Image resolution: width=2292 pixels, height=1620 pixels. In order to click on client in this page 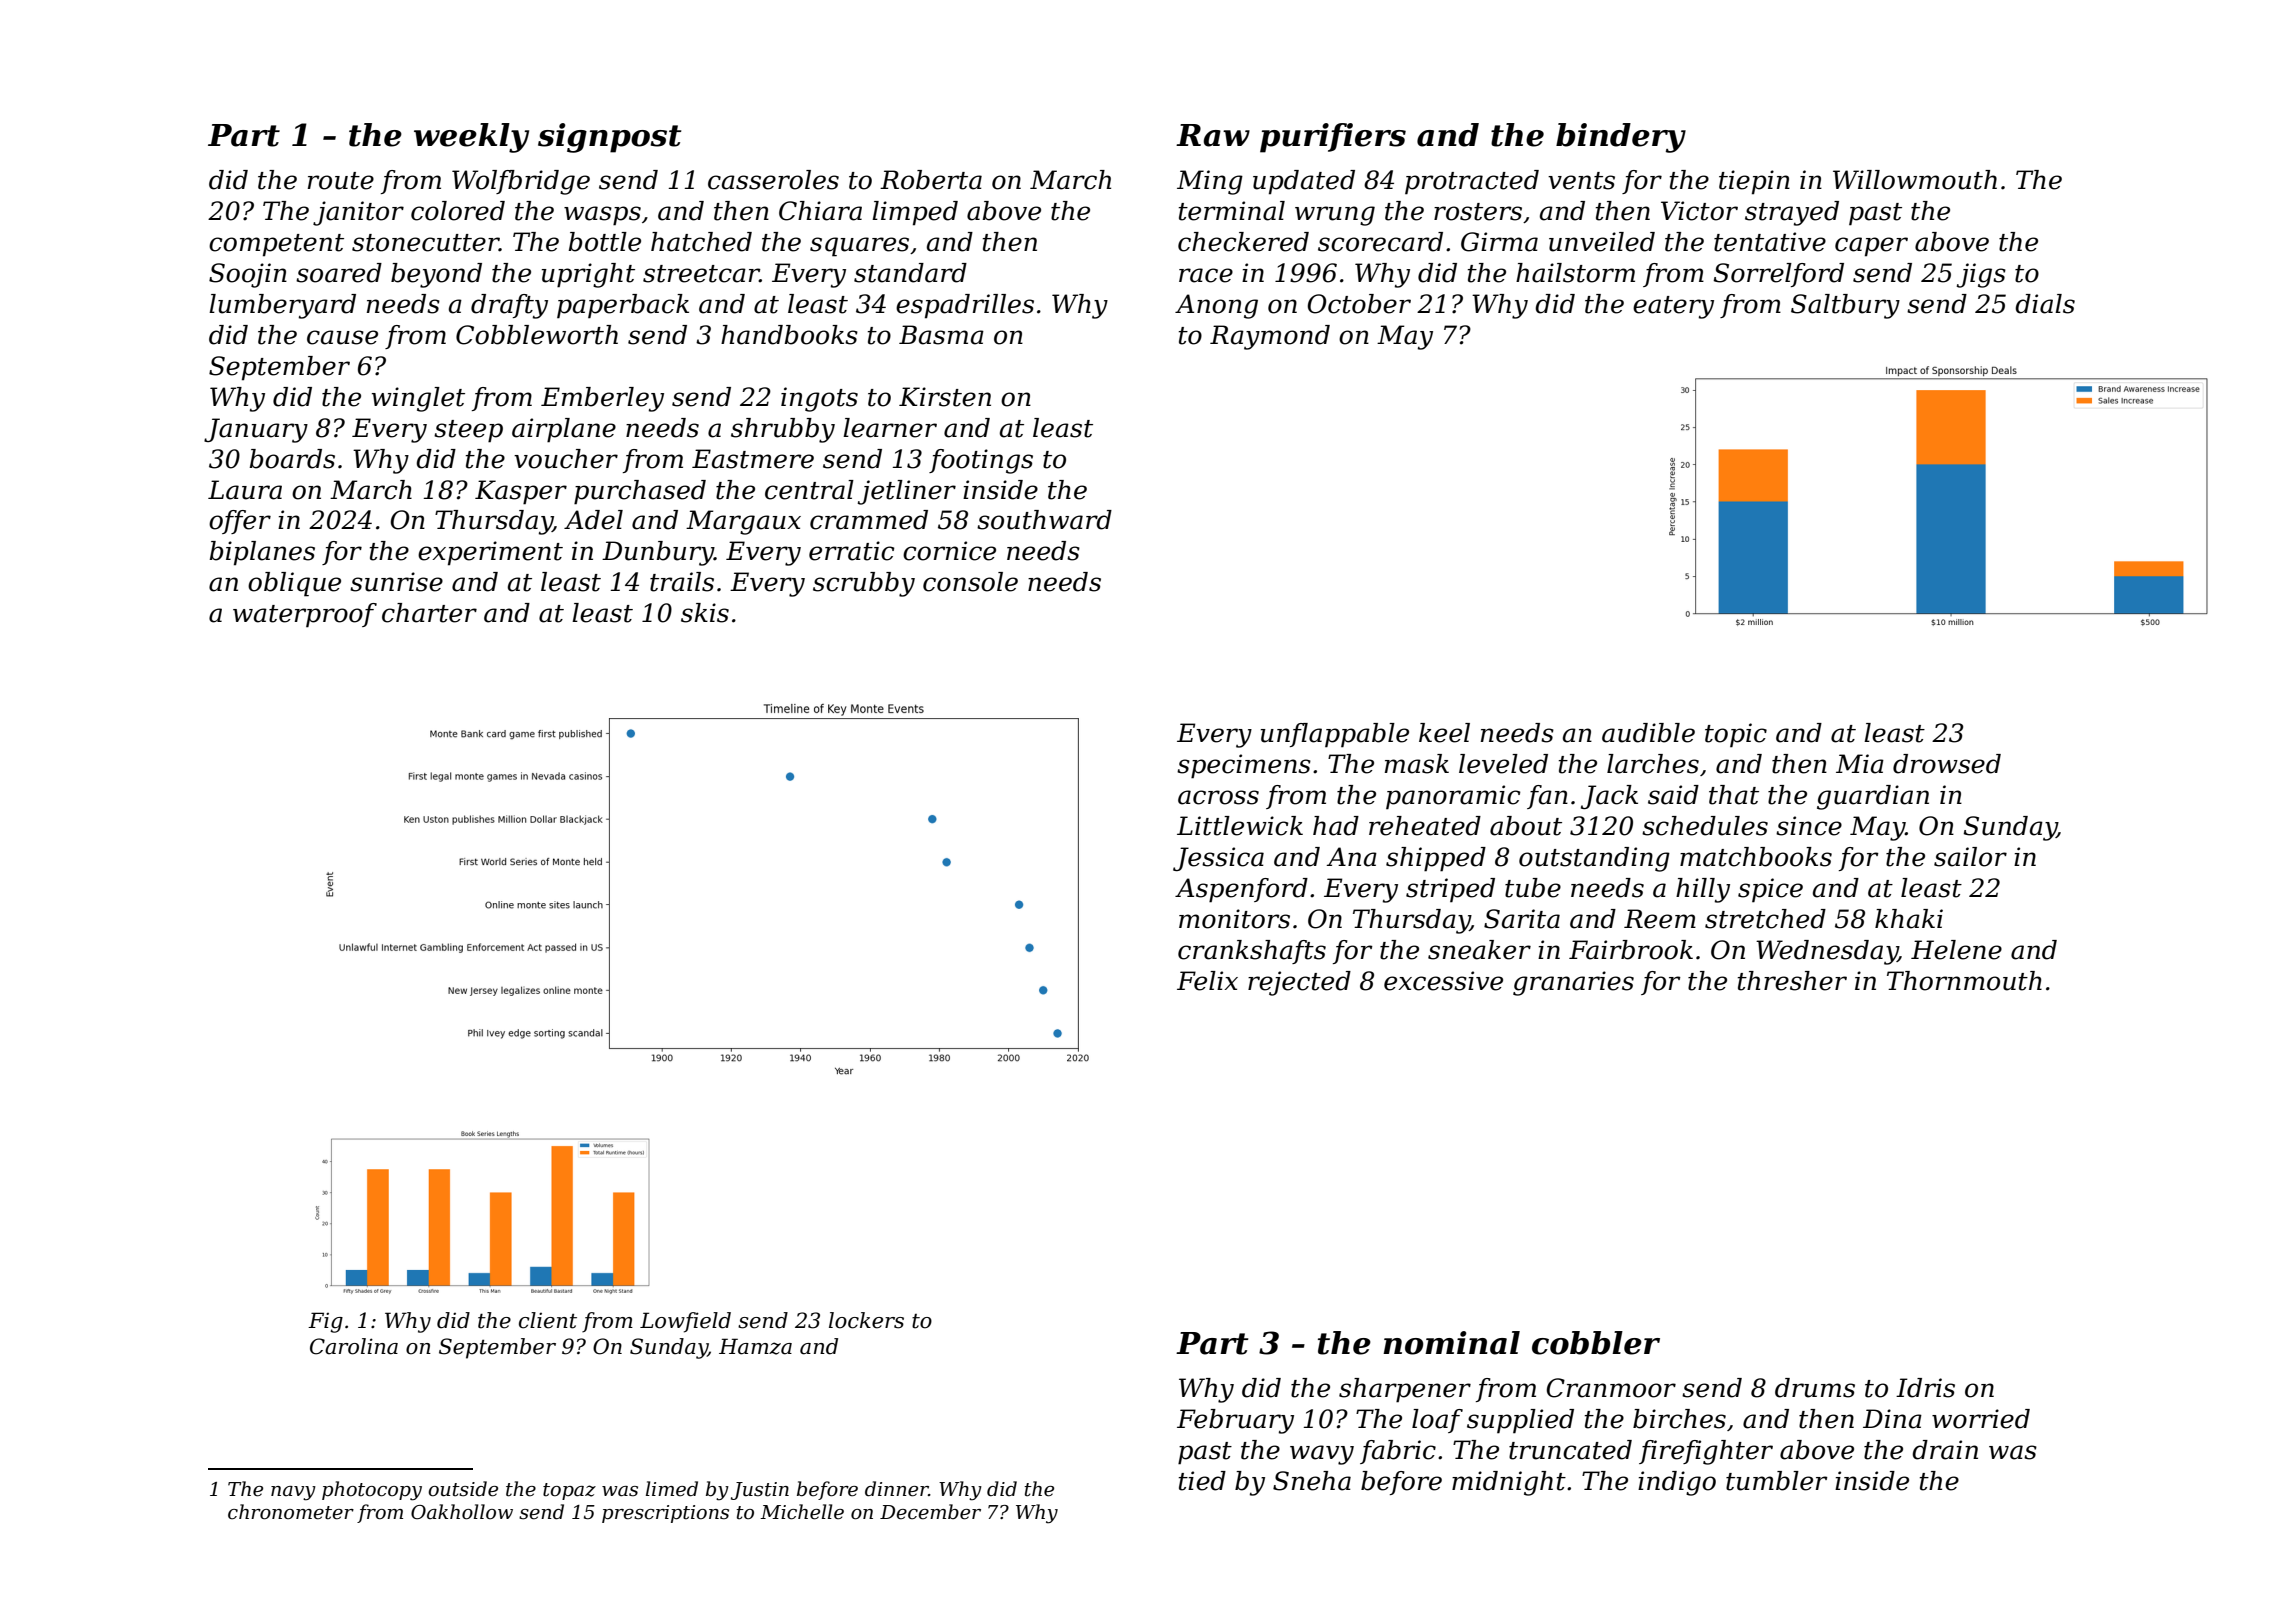, I will do `click(548, 1320)`.
